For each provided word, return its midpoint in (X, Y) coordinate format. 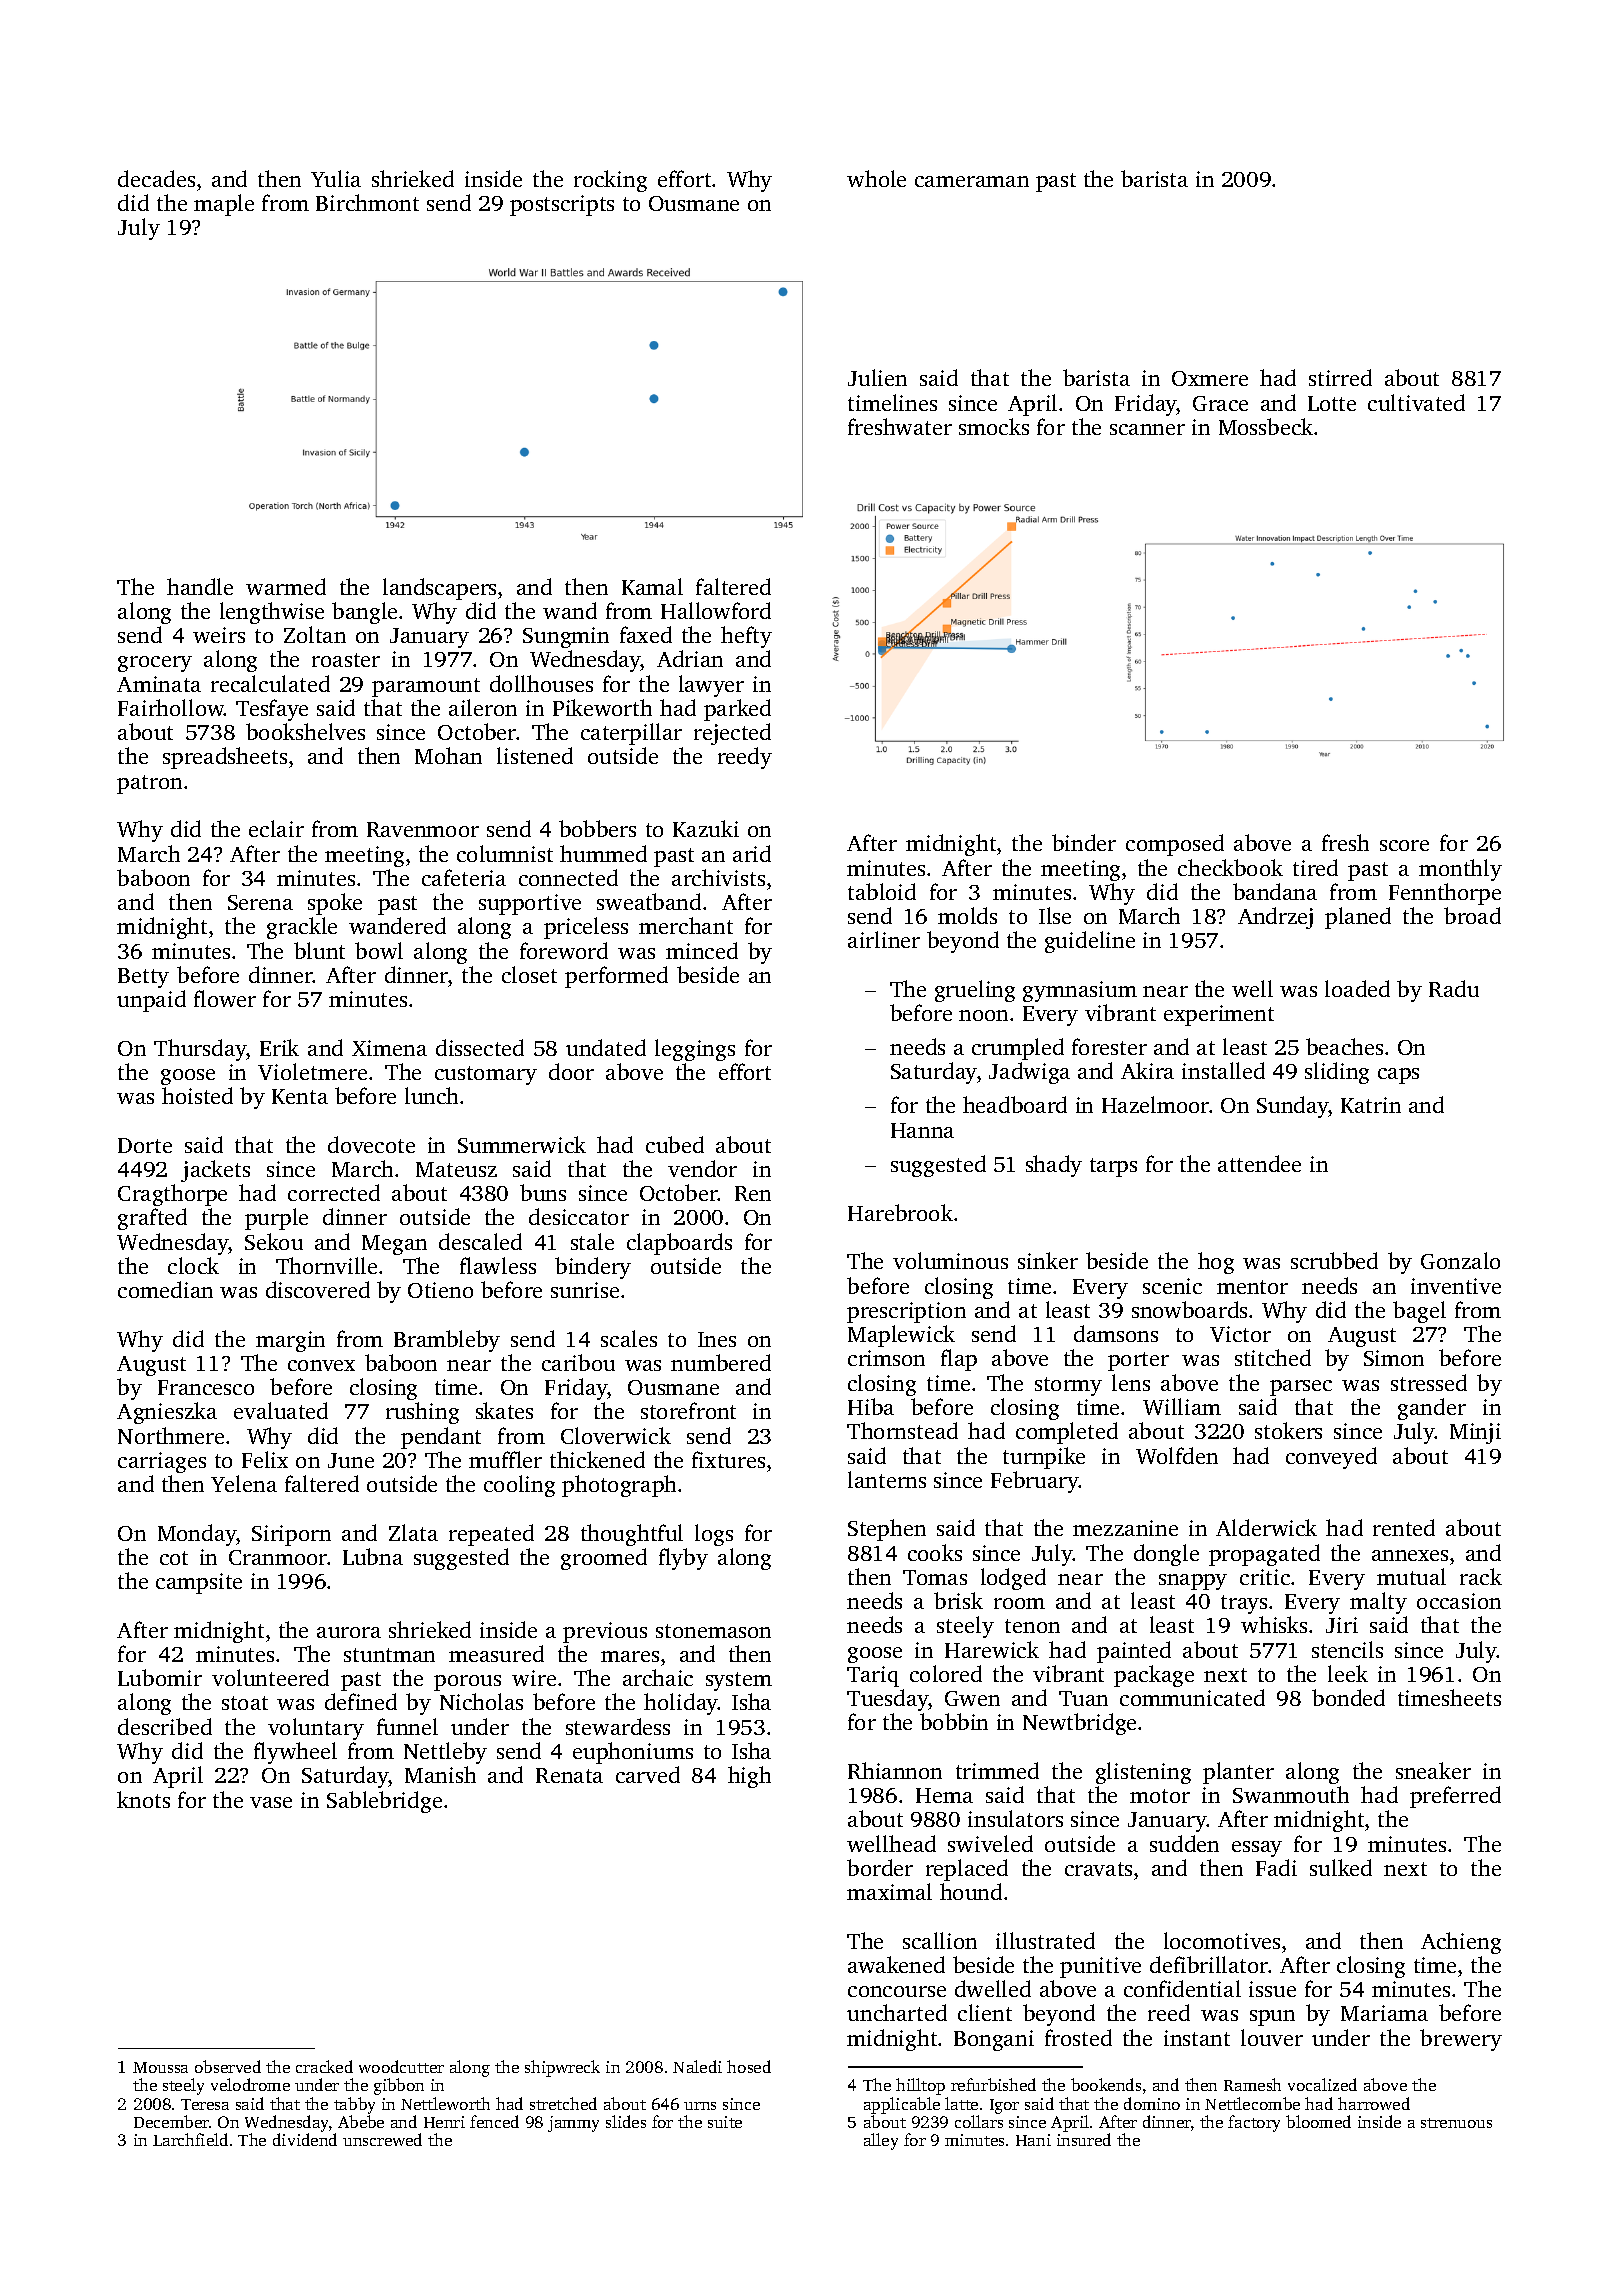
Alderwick (1266, 1527)
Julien (877, 377)
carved (648, 1774)
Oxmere (1210, 378)
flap (959, 1360)
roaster (346, 660)
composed (1175, 845)
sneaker (1433, 1770)
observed (228, 2066)
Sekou (274, 1241)
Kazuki (706, 828)
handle (200, 586)
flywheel (295, 1753)
